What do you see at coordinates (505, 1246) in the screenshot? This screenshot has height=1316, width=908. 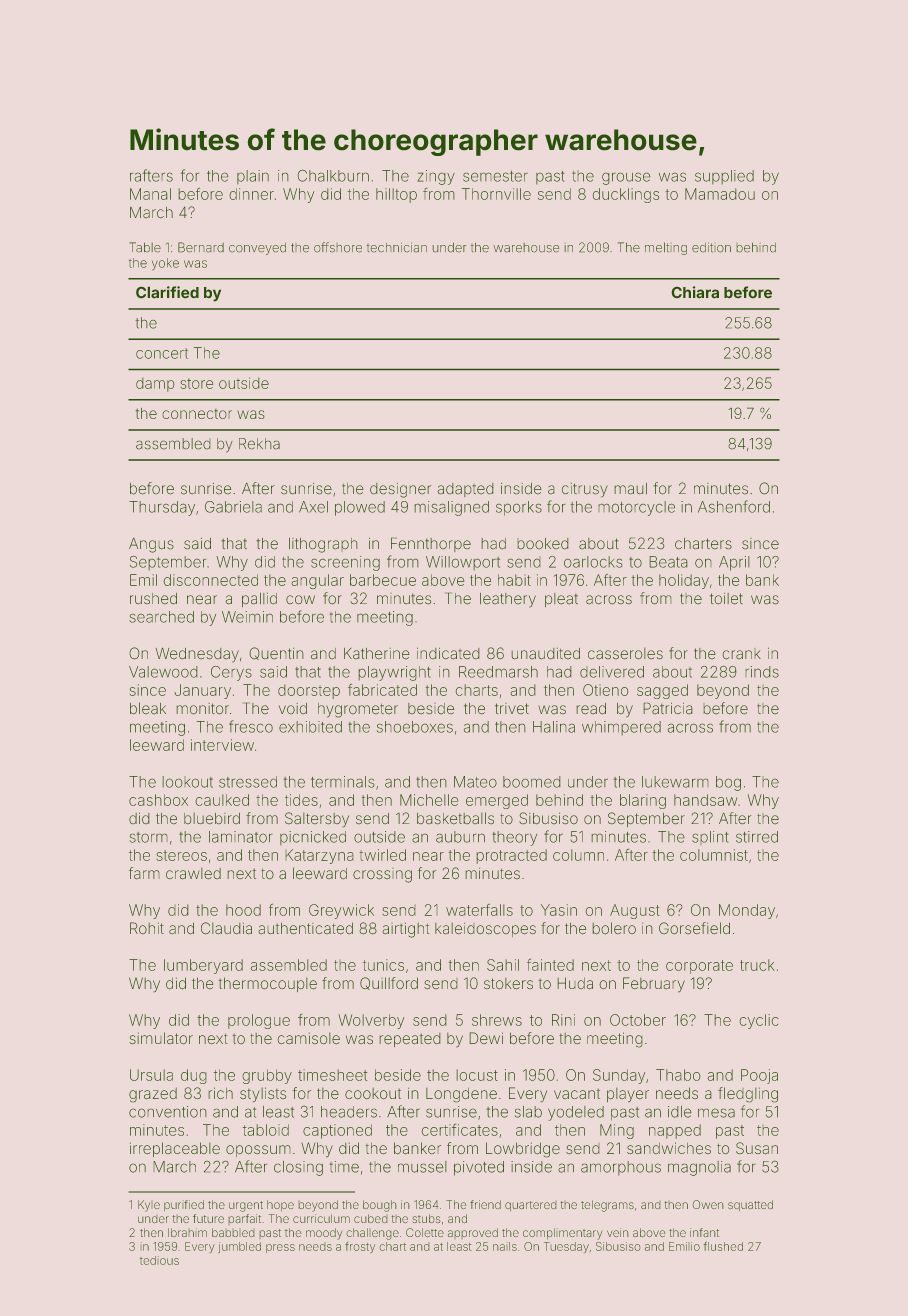 I see `nails` at bounding box center [505, 1246].
